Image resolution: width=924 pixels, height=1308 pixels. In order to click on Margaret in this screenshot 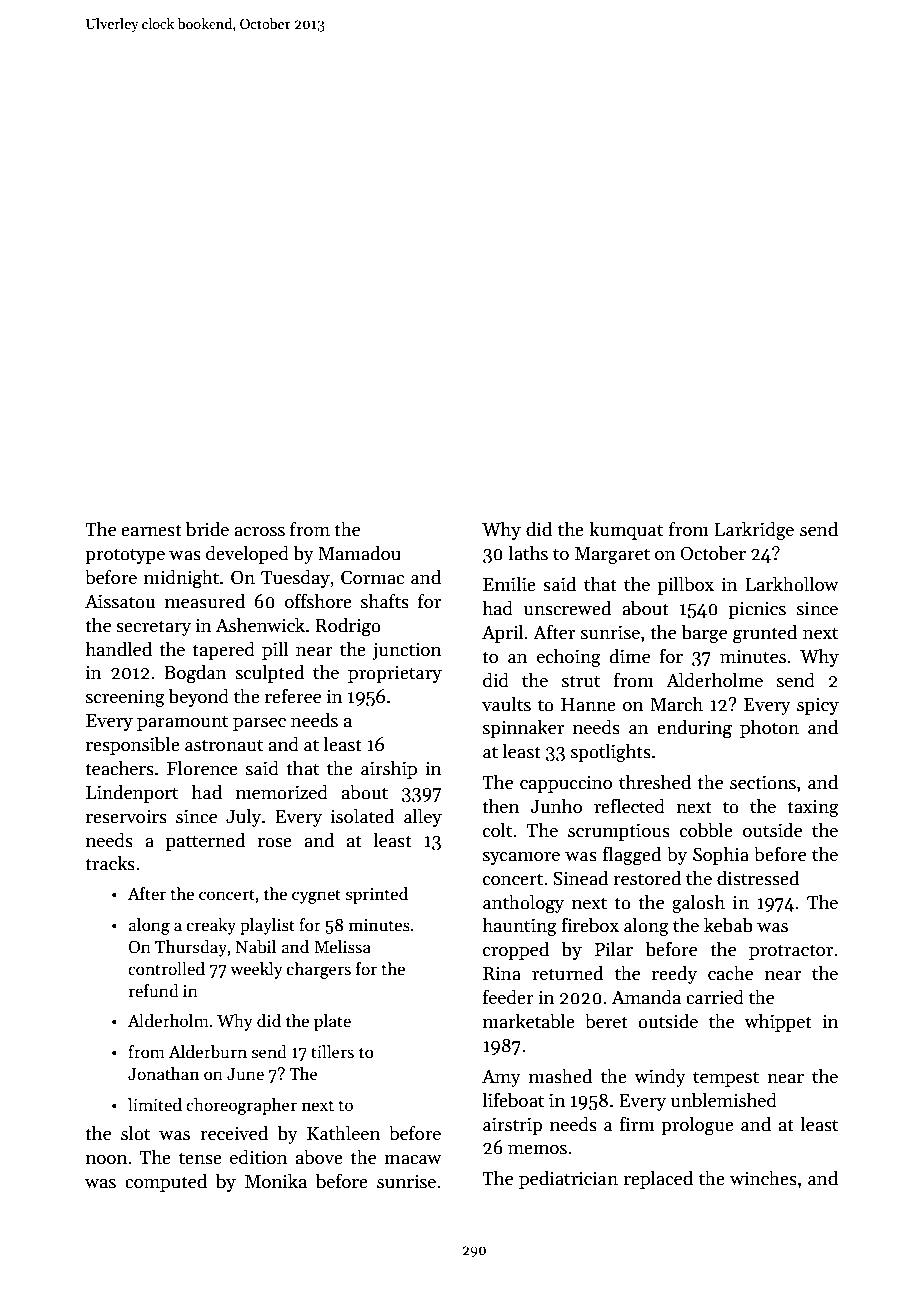, I will do `click(612, 556)`.
